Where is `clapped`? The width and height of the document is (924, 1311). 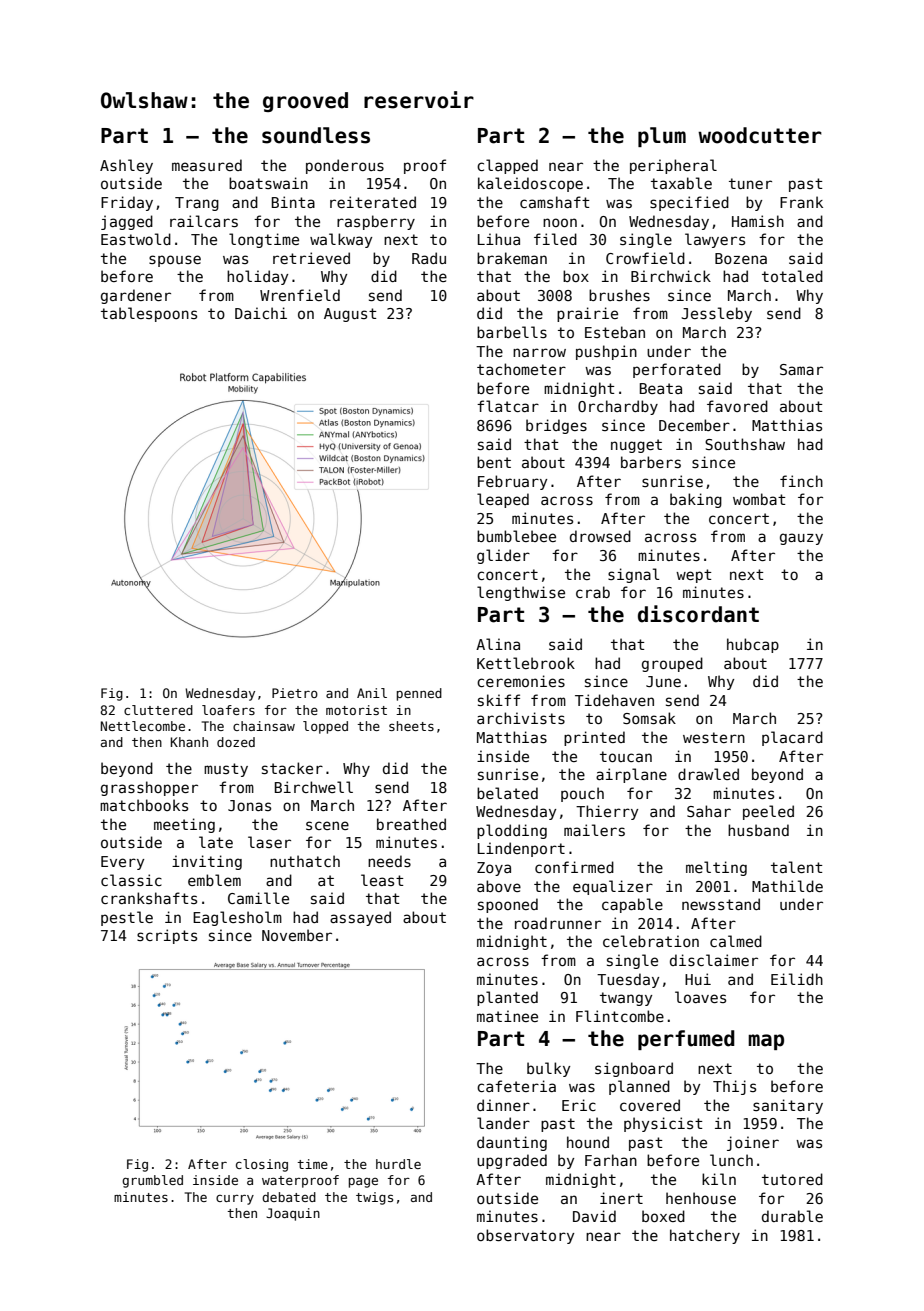 clapped is located at coordinates (507, 166).
